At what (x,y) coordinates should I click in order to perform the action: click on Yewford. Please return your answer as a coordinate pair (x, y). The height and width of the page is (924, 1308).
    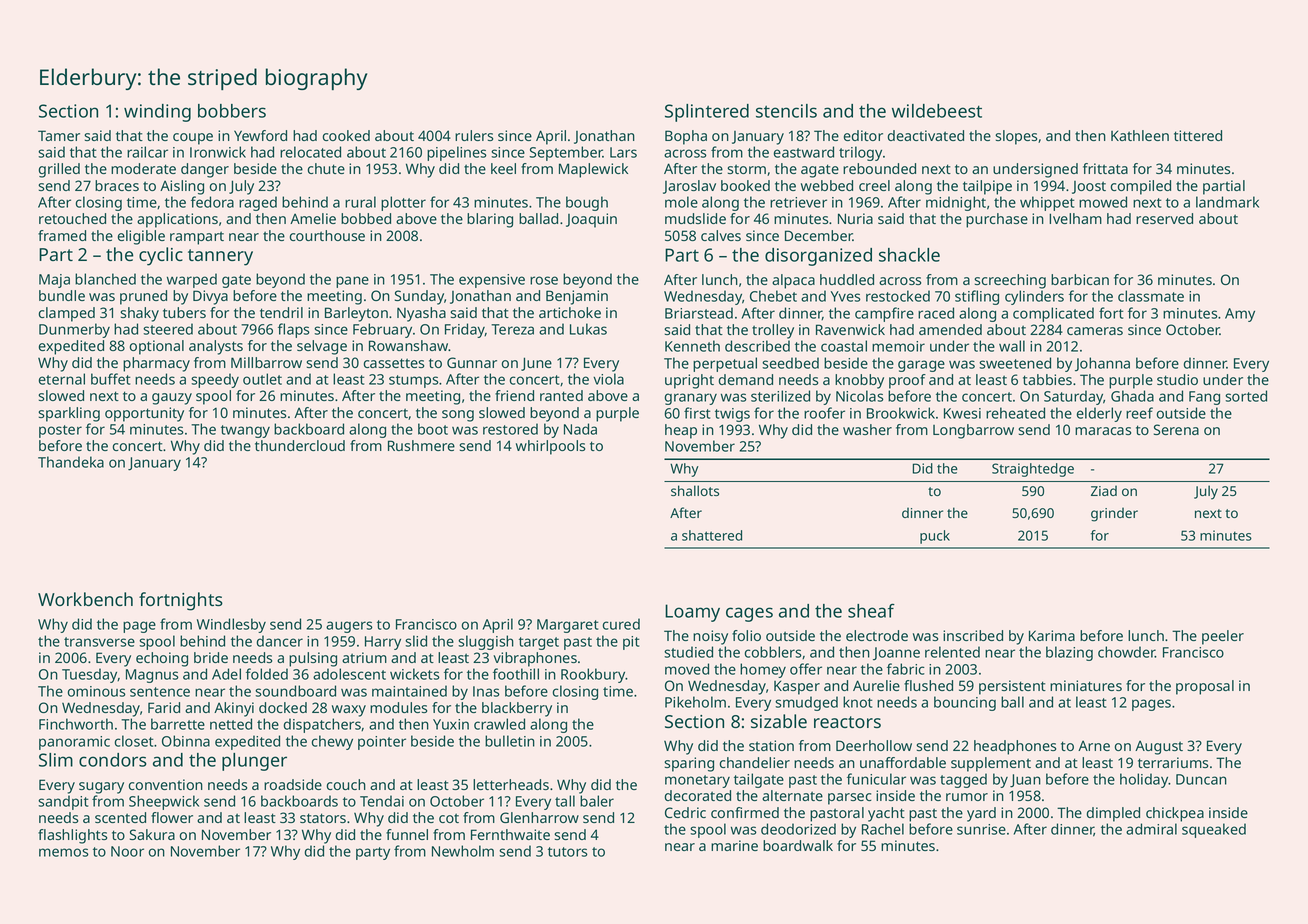
    Looking at the image, I should click on (260, 135).
